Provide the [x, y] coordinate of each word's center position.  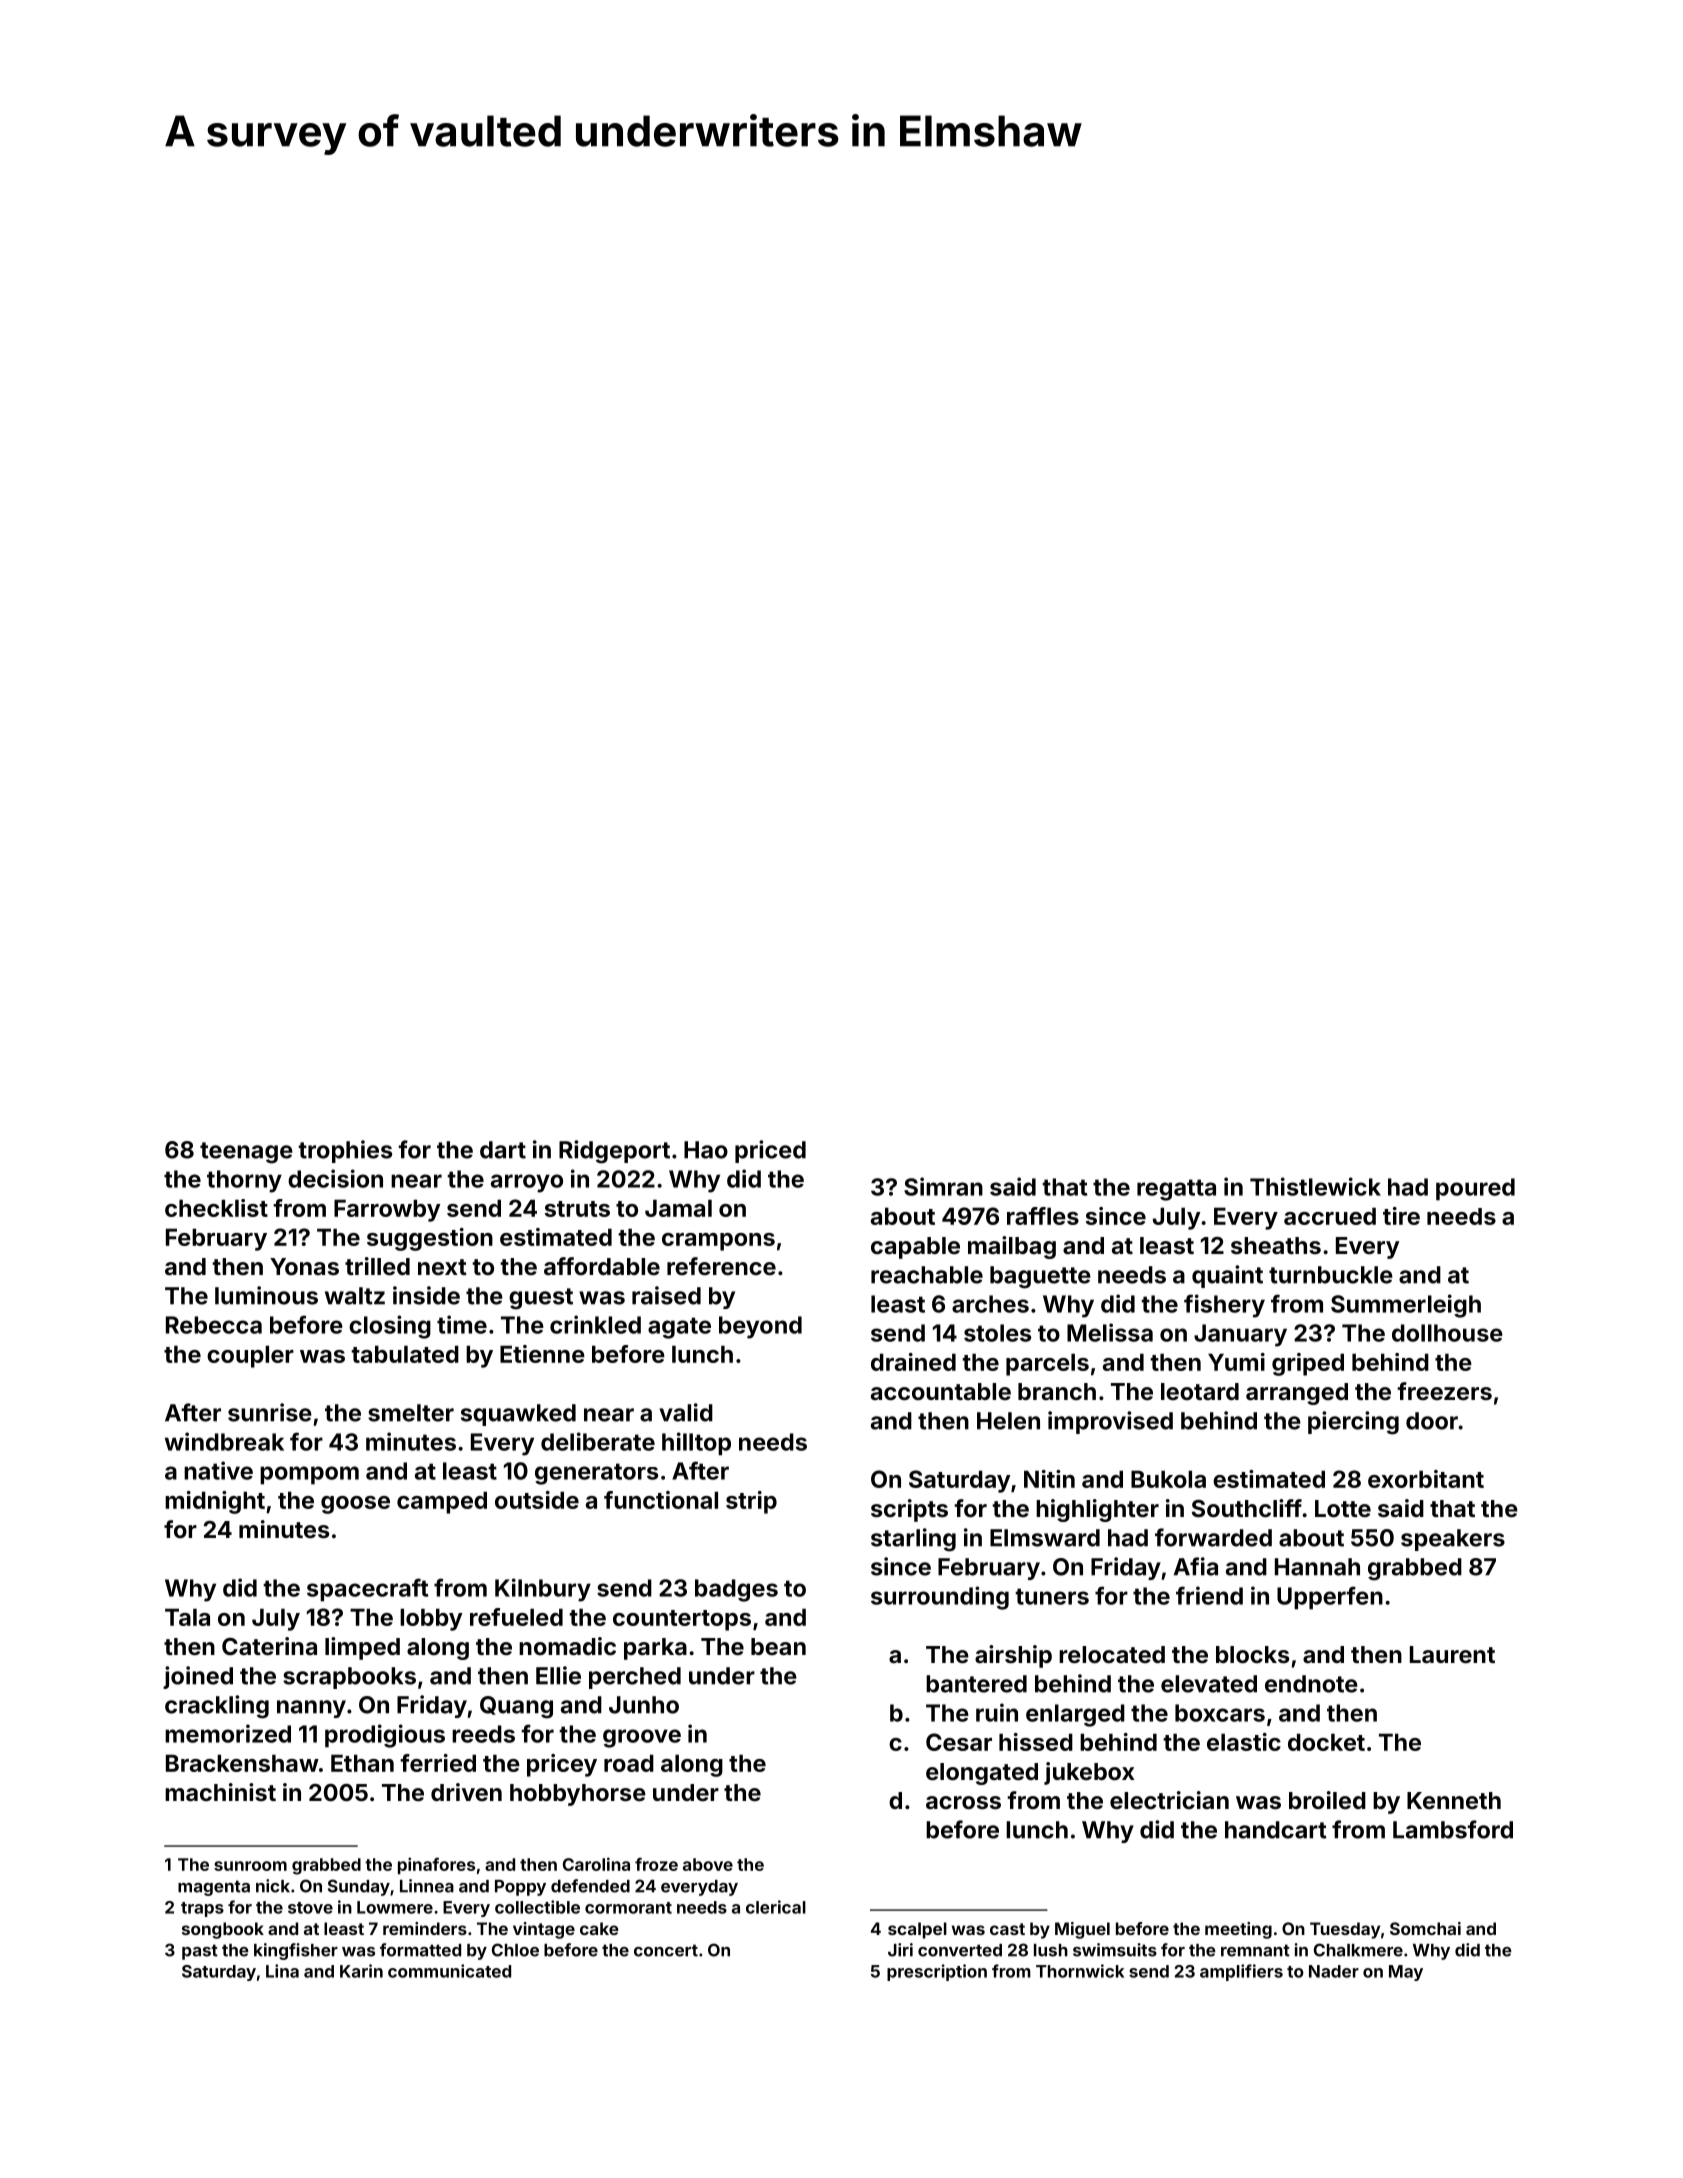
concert [666, 1950]
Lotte [1343, 1508]
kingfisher [296, 1951]
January [1240, 1335]
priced [770, 1151]
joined [198, 1677]
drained [913, 1362]
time [462, 1324]
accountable [941, 1391]
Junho [644, 1705]
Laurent [1452, 1654]
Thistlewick [1315, 1186]
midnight [215, 1502]
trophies [345, 1151]
